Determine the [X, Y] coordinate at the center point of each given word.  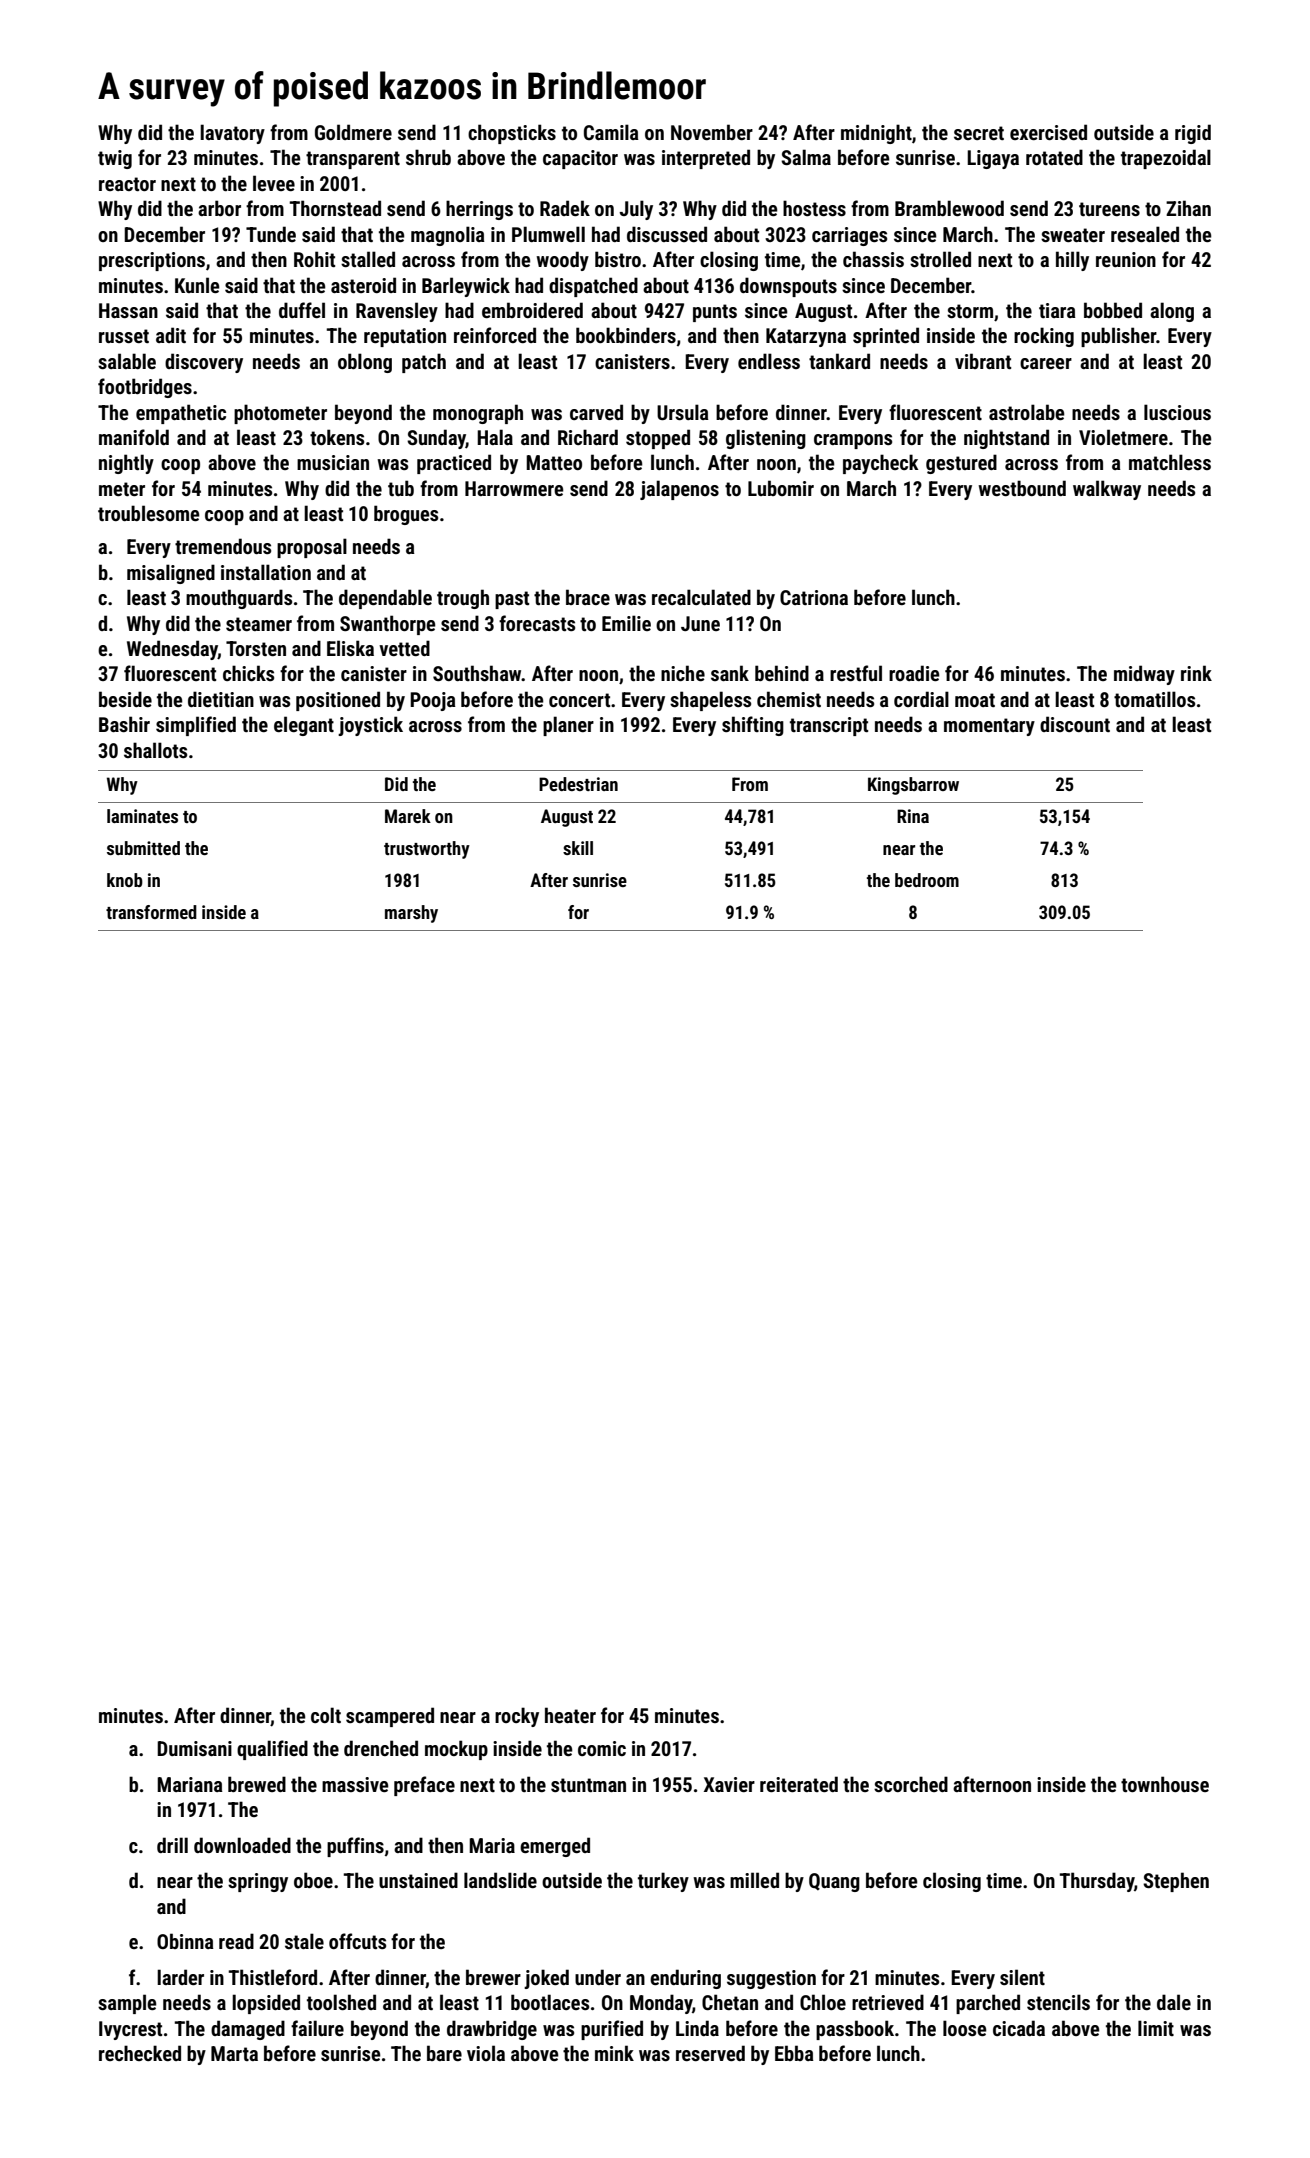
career [1046, 363]
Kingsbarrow [913, 786]
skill [578, 848]
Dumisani [194, 1748]
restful [856, 673]
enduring [685, 1979]
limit [1156, 2028]
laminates [142, 816]
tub [401, 488]
